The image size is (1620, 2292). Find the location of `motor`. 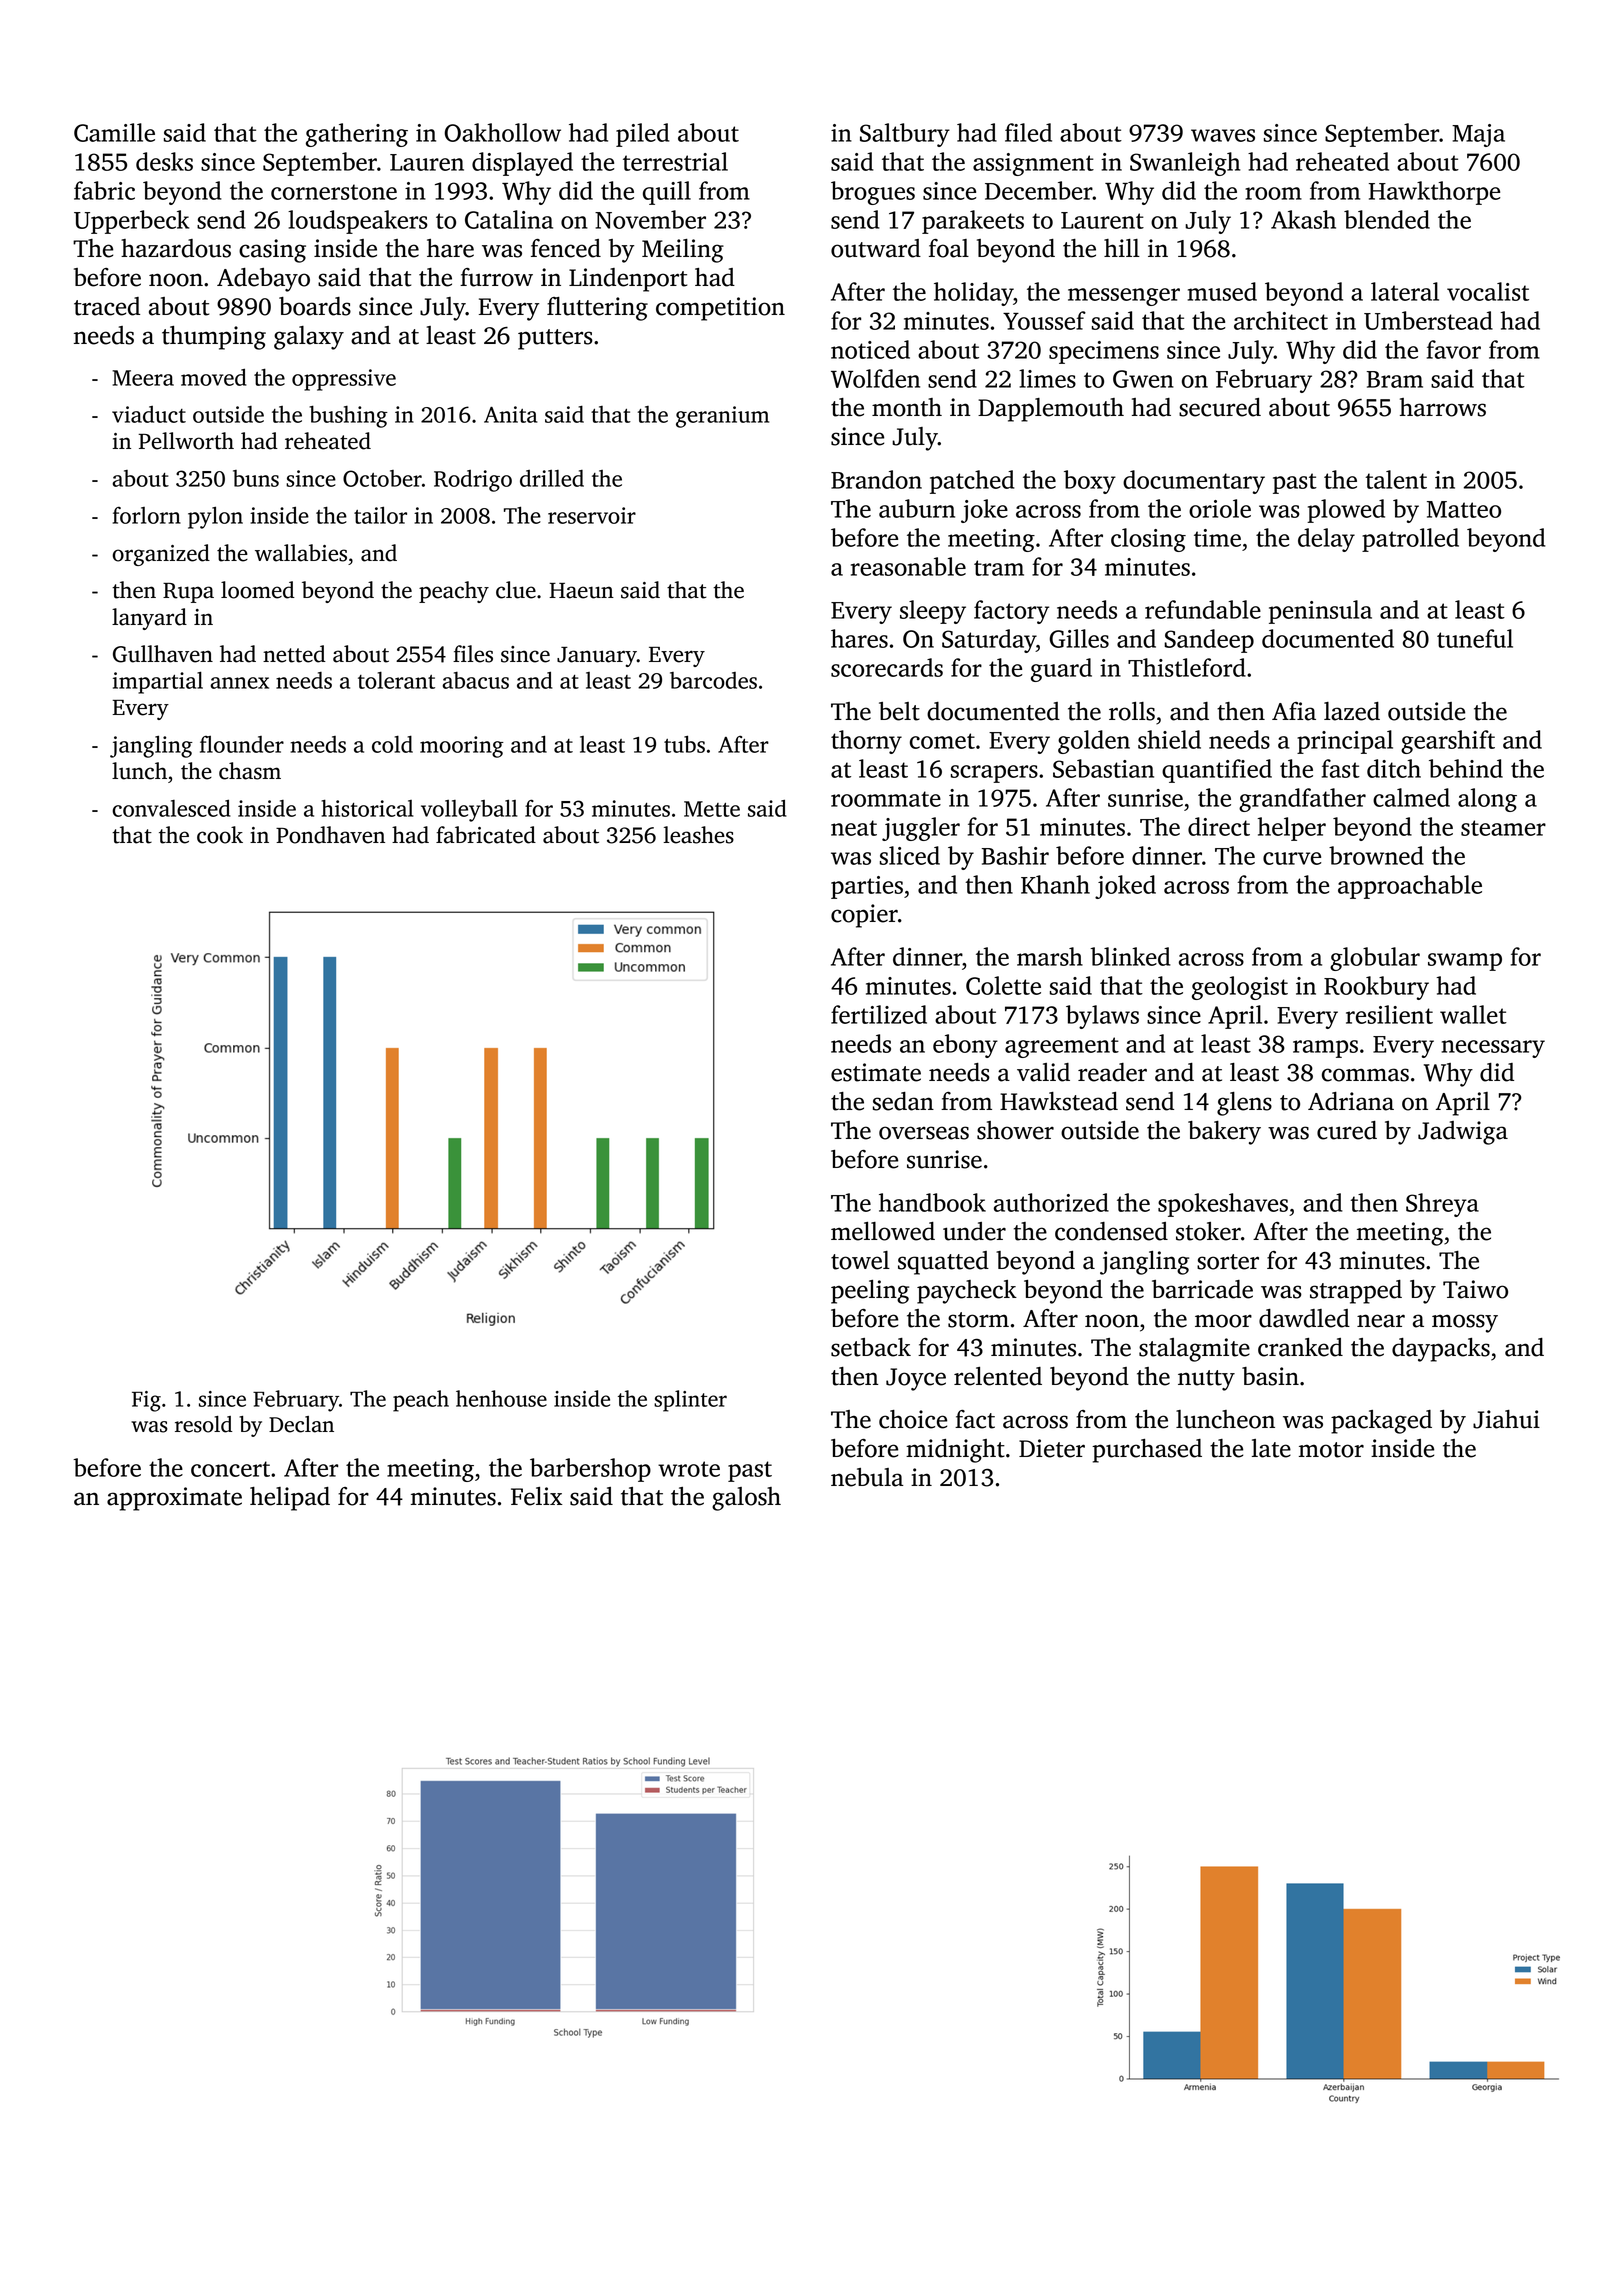

motor is located at coordinates (1331, 1450).
